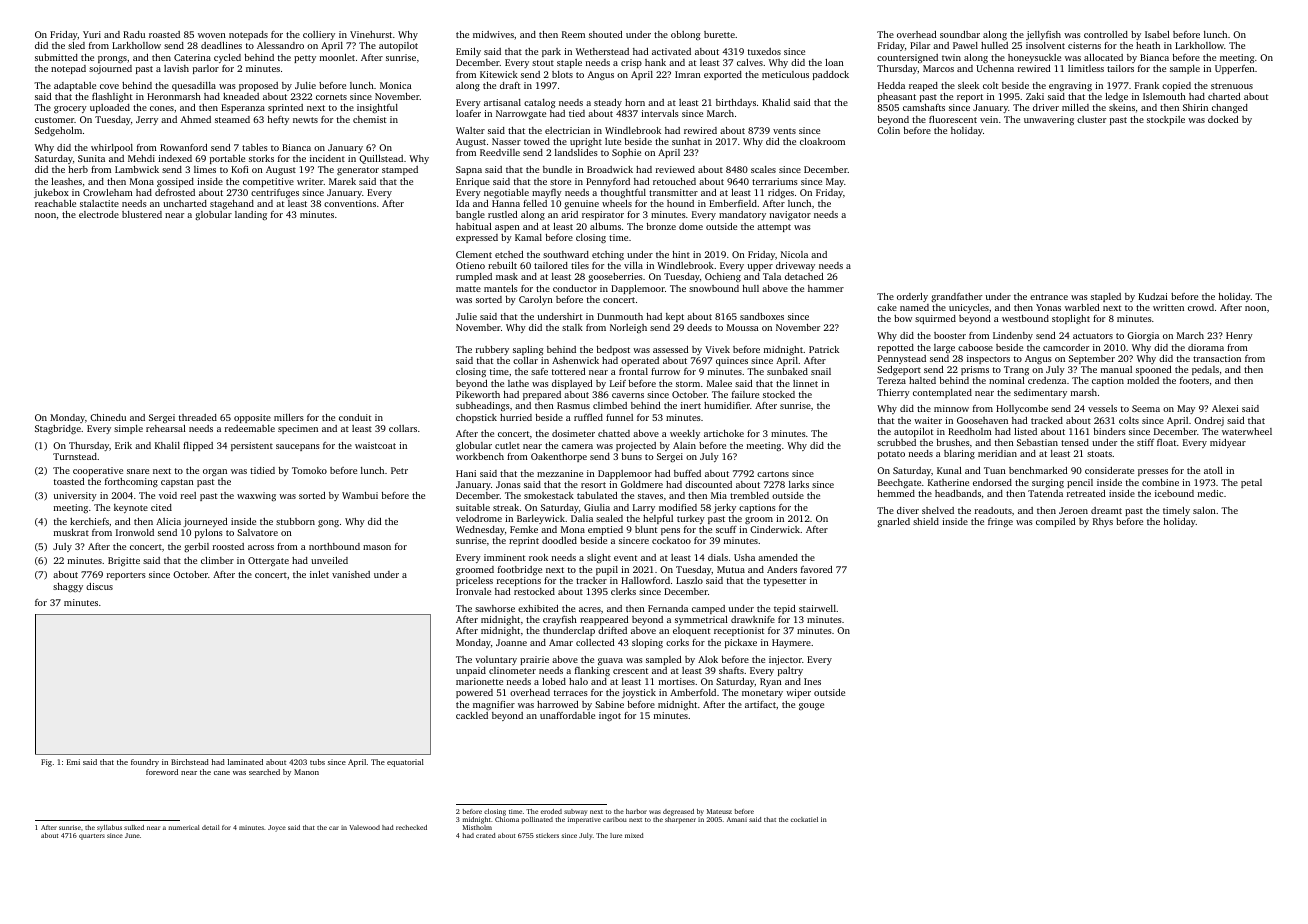  Describe the element at coordinates (1201, 307) in the screenshot. I see `crowd` at that location.
